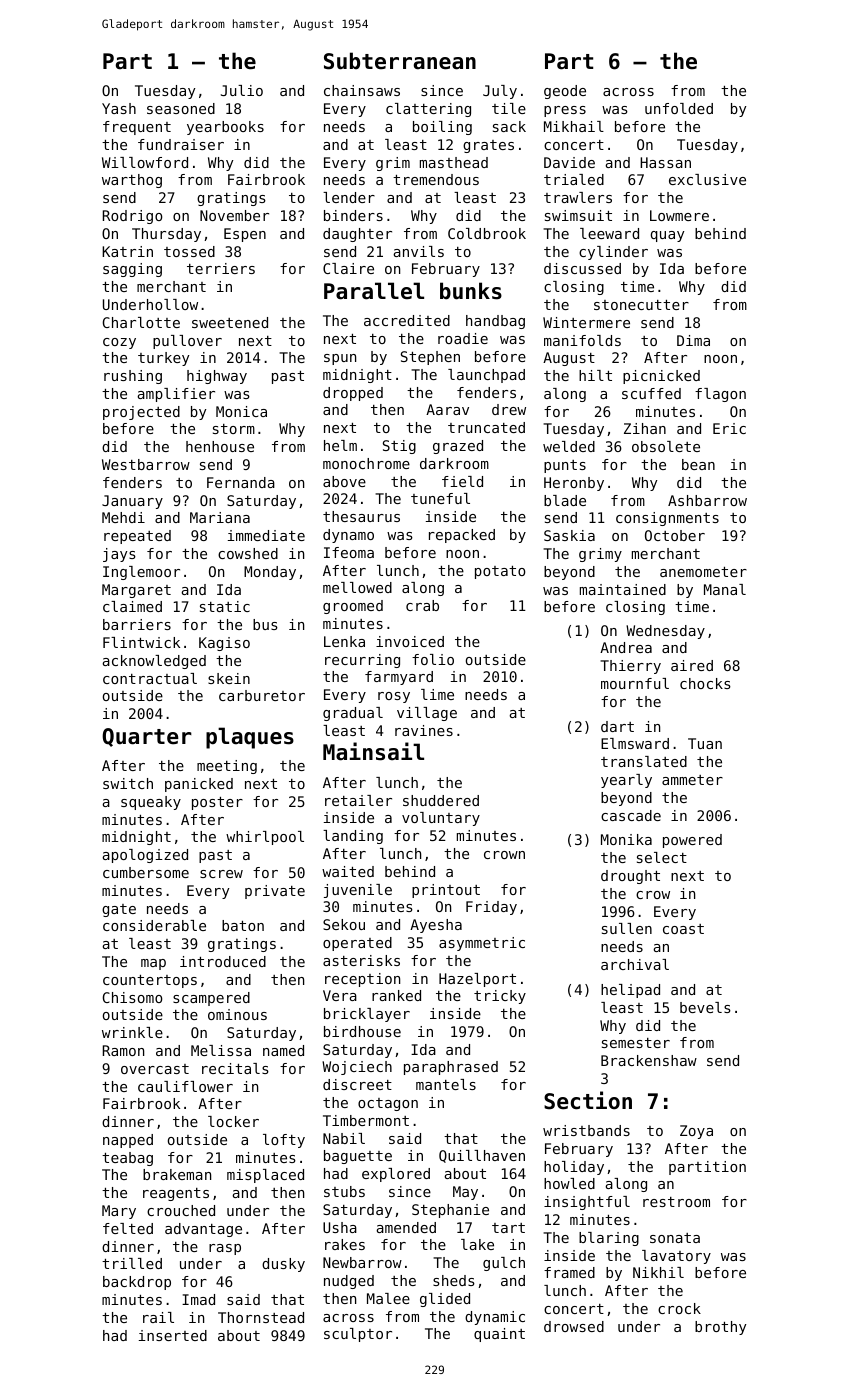  What do you see at coordinates (137, 624) in the screenshot?
I see `barriers` at bounding box center [137, 624].
